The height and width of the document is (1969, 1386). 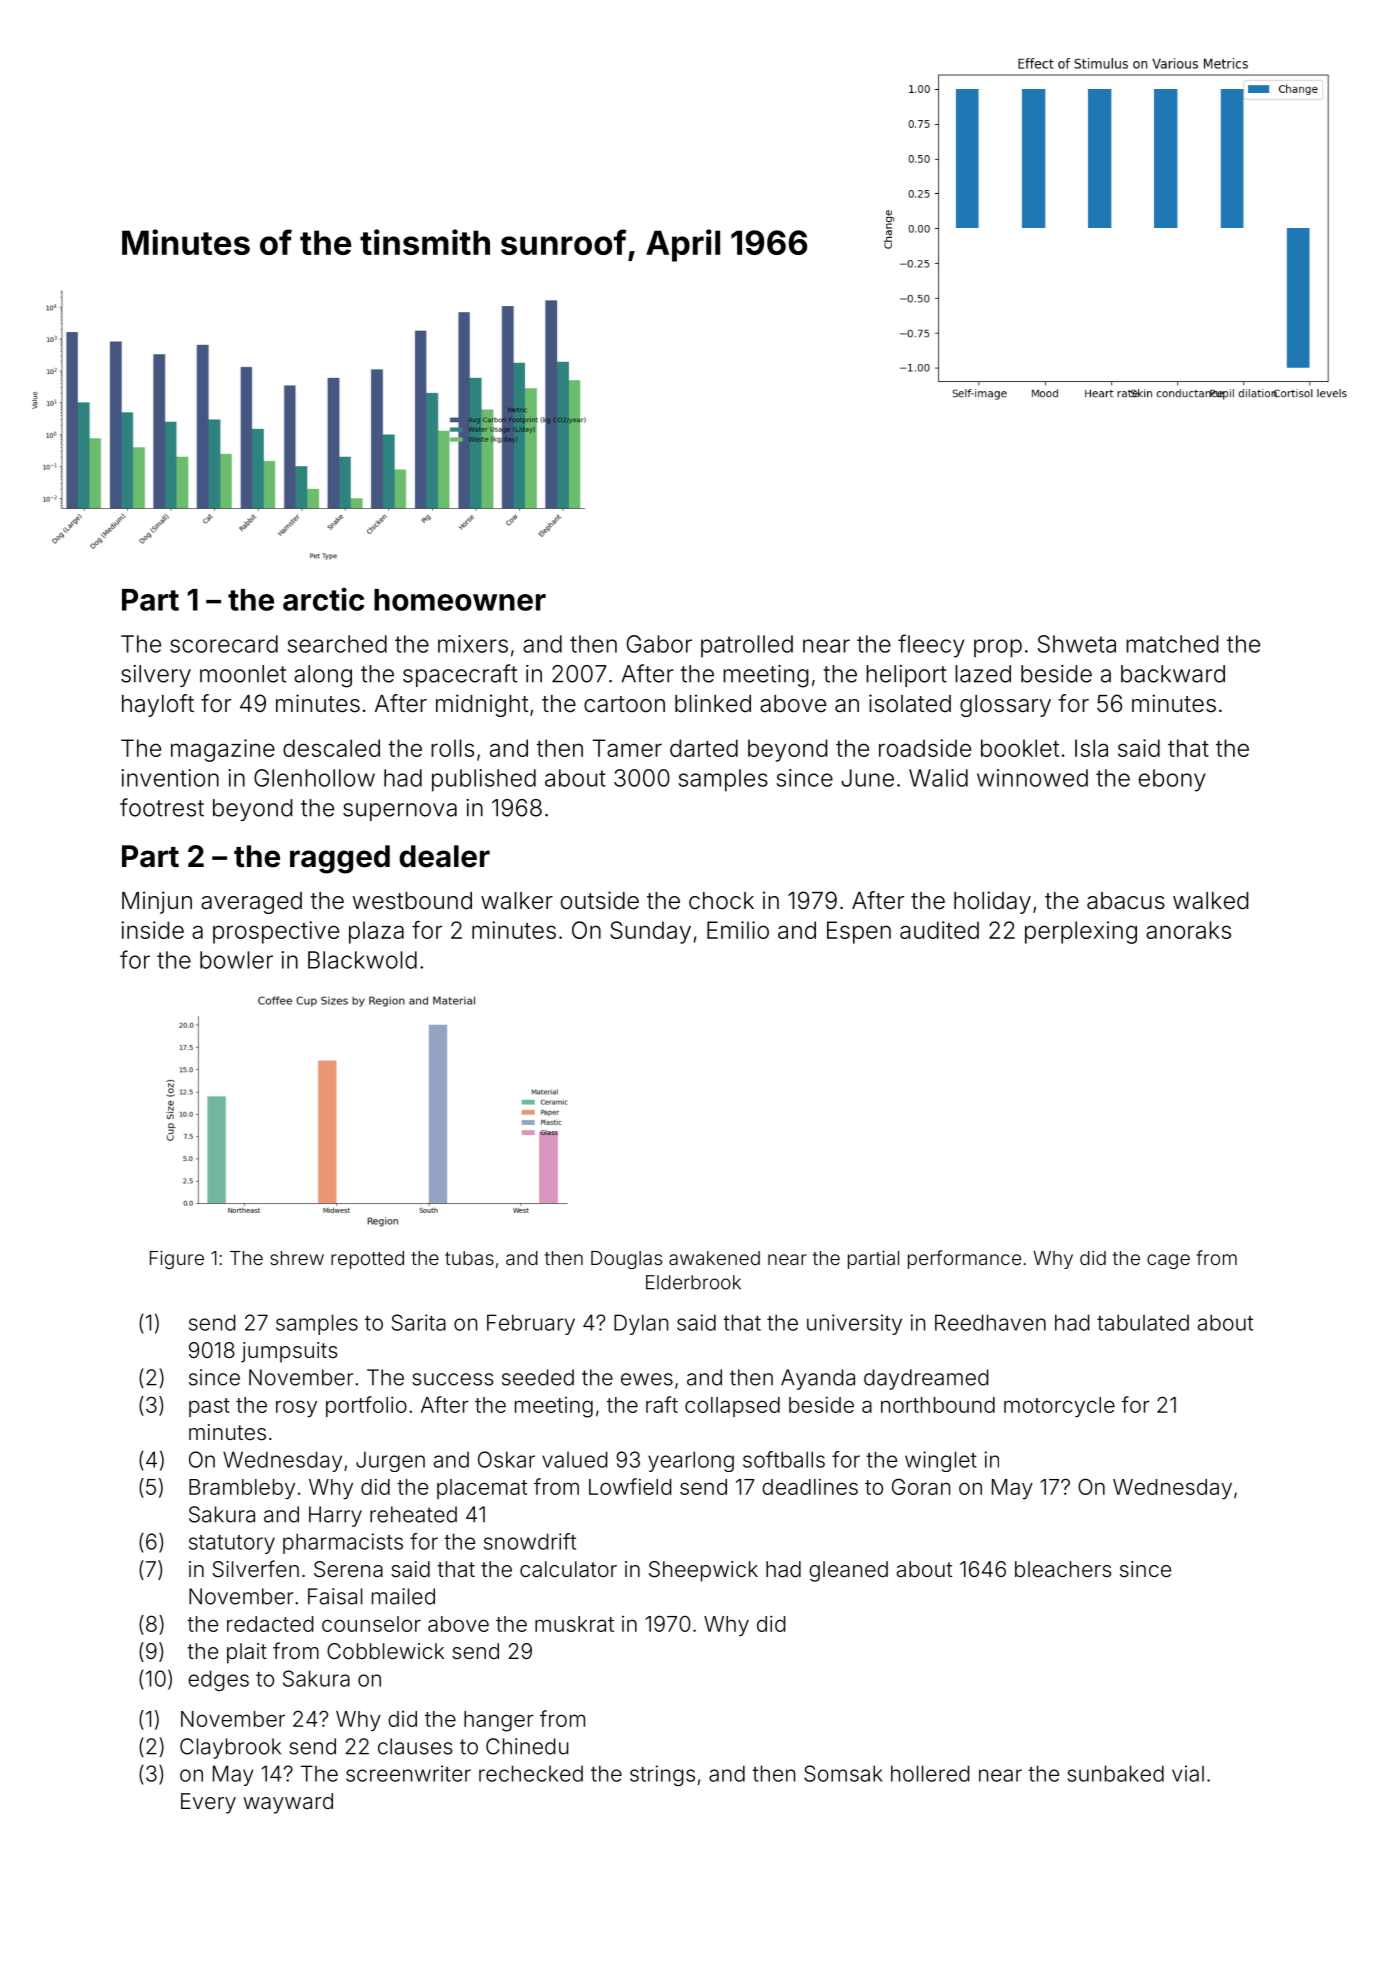 What do you see at coordinates (1188, 930) in the document?
I see `anoraks` at bounding box center [1188, 930].
